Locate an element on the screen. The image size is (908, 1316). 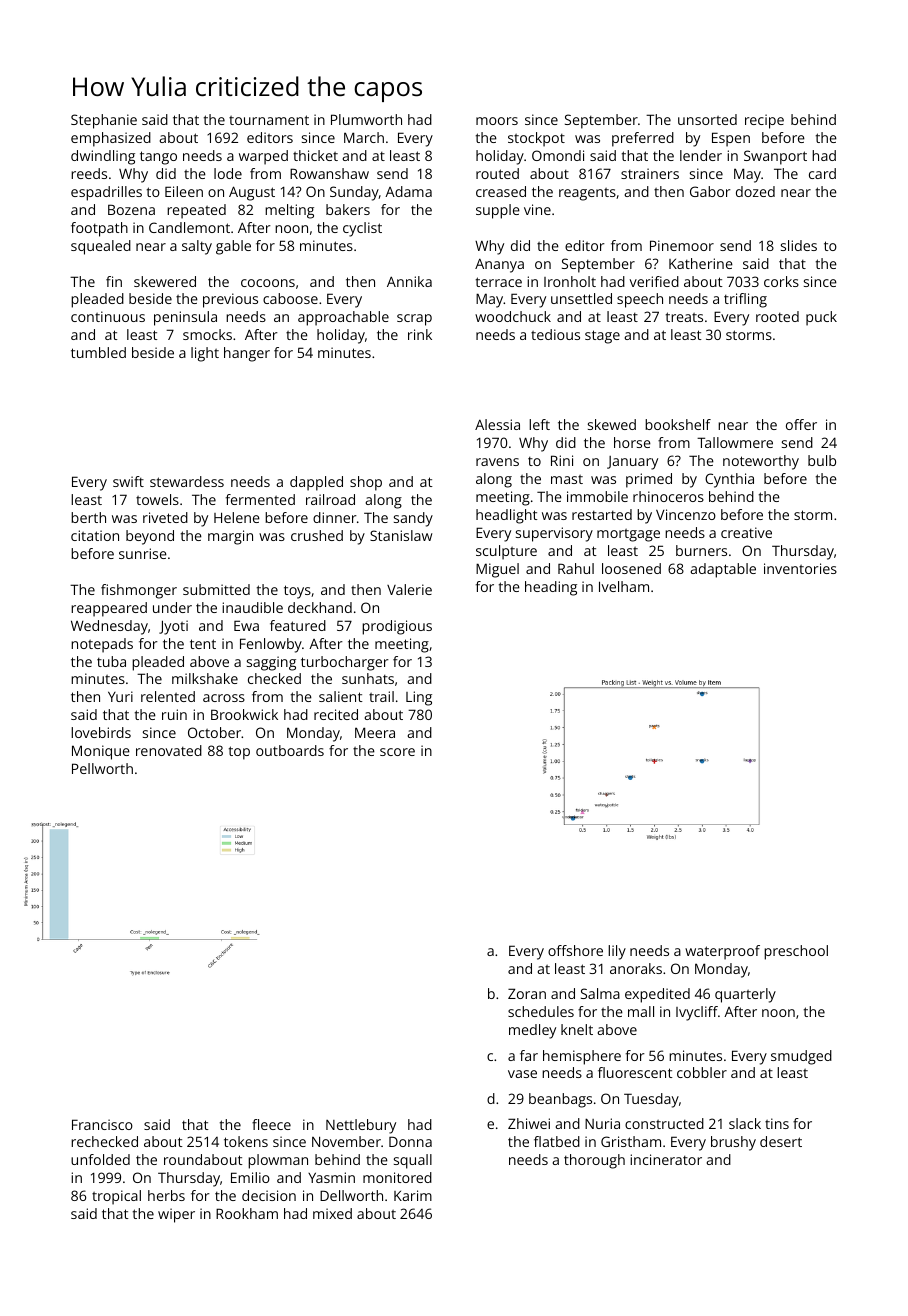
lily is located at coordinates (617, 952).
